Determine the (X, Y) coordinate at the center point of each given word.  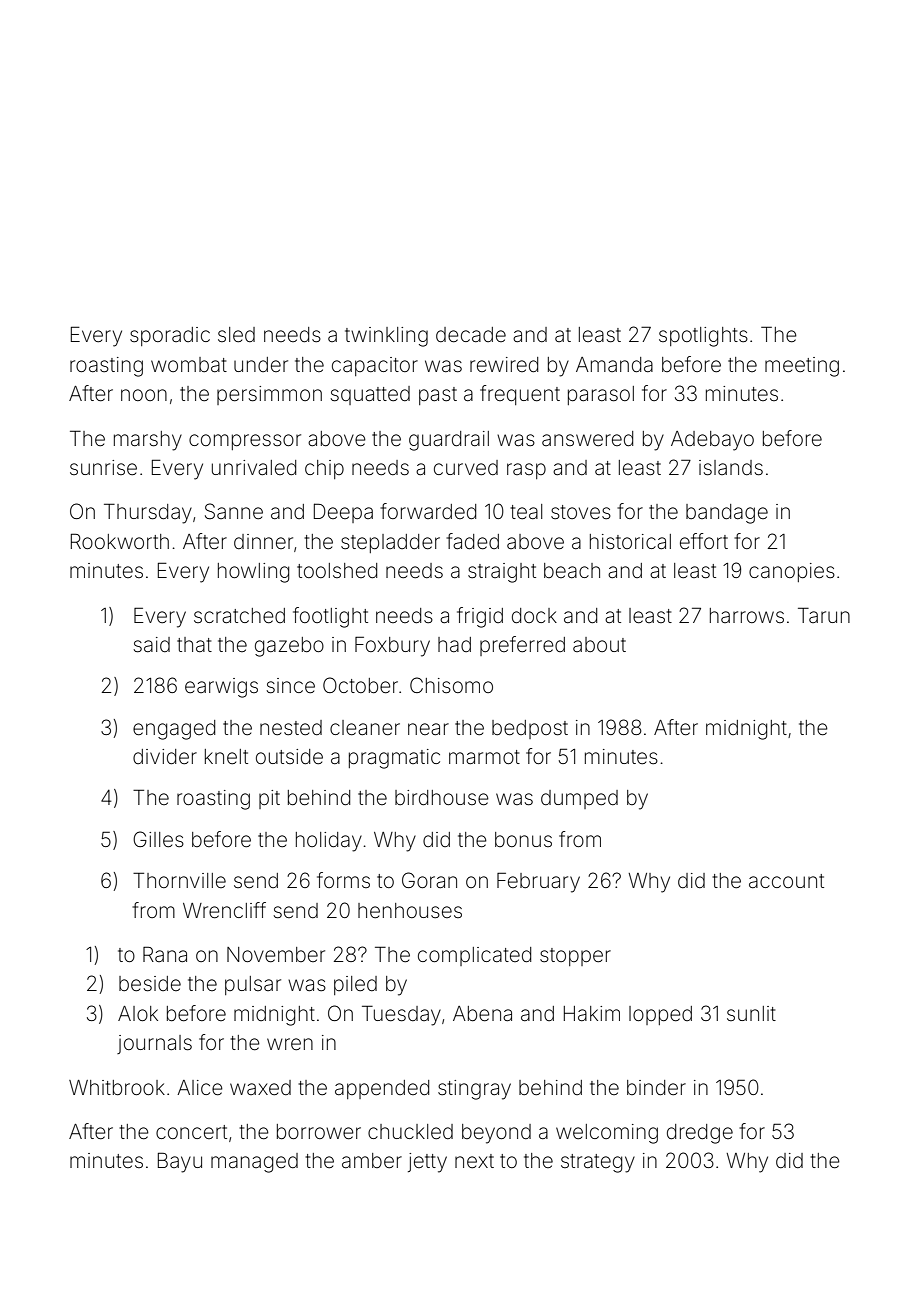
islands (731, 468)
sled (236, 335)
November (276, 955)
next (474, 1161)
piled (355, 985)
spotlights (703, 337)
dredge (700, 1134)
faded (472, 541)
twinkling (386, 337)
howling (253, 573)
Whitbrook (117, 1087)
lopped (660, 1015)
